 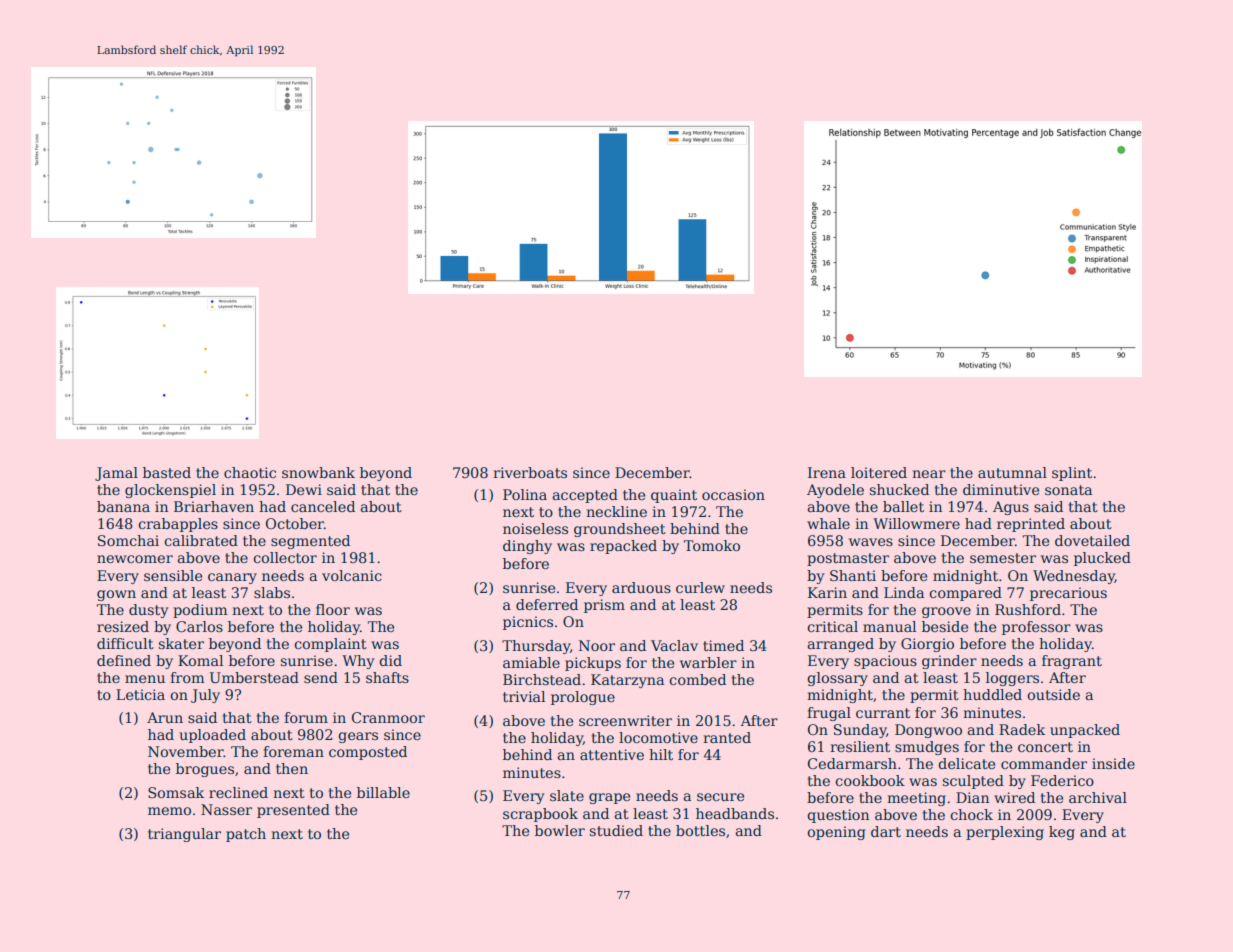 I want to click on Dewi, so click(x=304, y=489).
